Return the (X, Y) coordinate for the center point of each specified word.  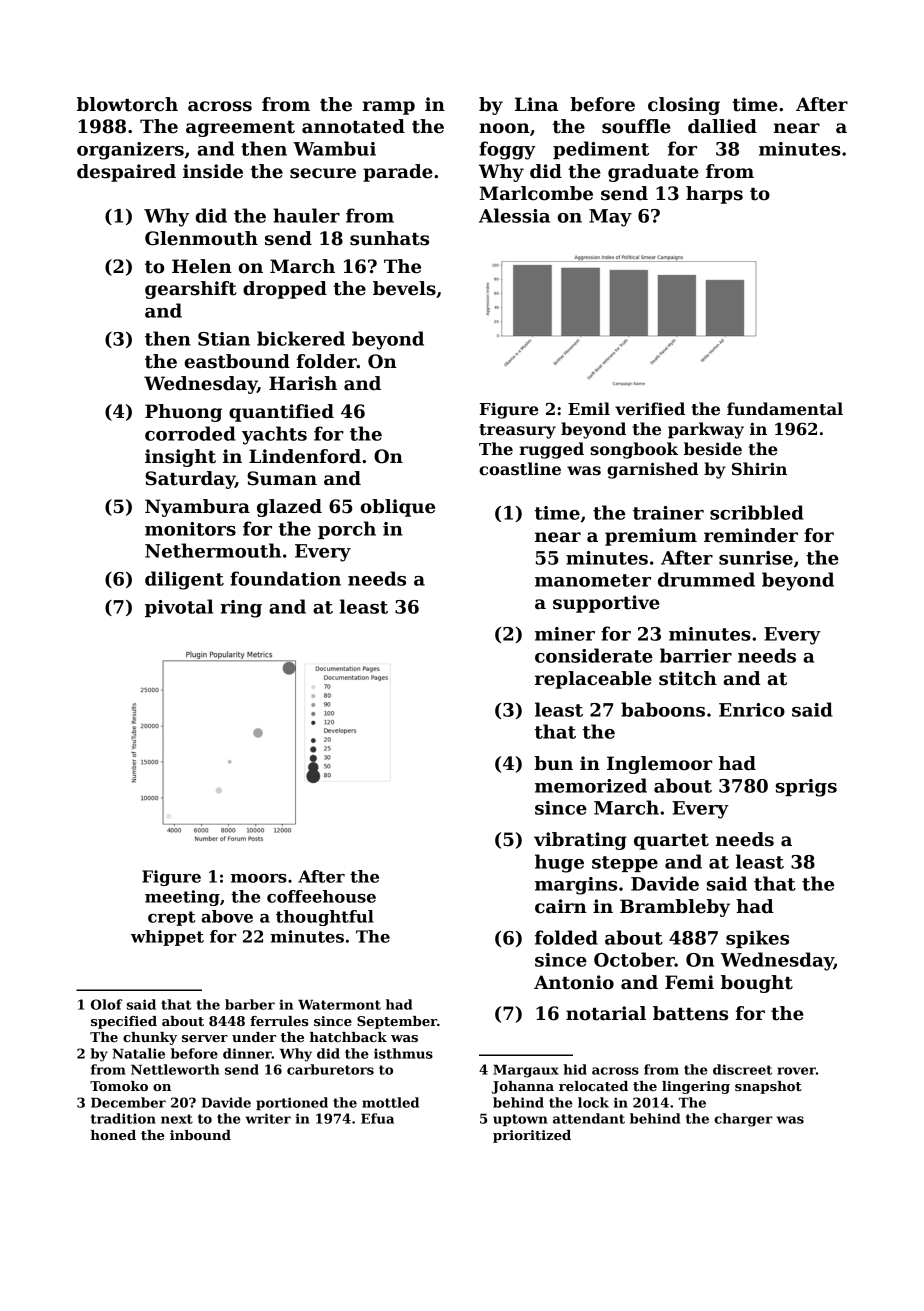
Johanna (523, 1087)
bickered (301, 338)
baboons (663, 709)
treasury (517, 431)
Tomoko (119, 1086)
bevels (404, 288)
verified (650, 409)
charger (743, 1120)
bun (553, 763)
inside (213, 171)
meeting (182, 898)
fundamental (785, 409)
